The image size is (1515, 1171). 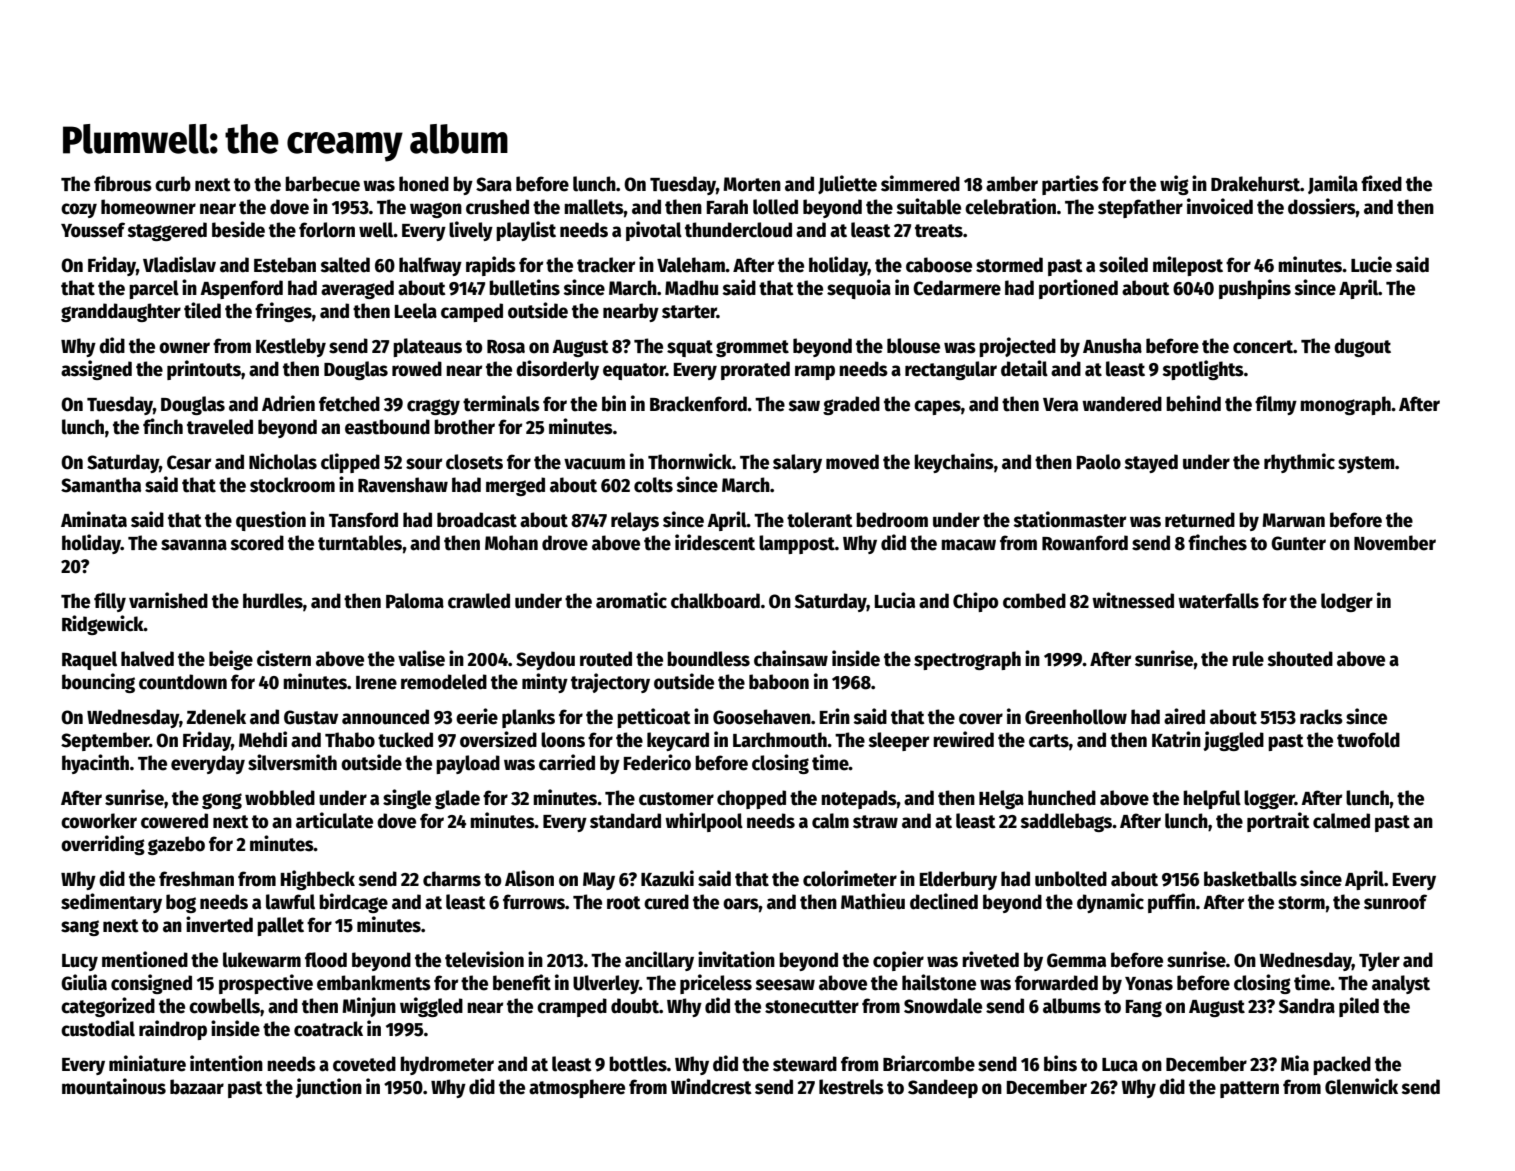 I want to click on fibrous, so click(x=123, y=183).
